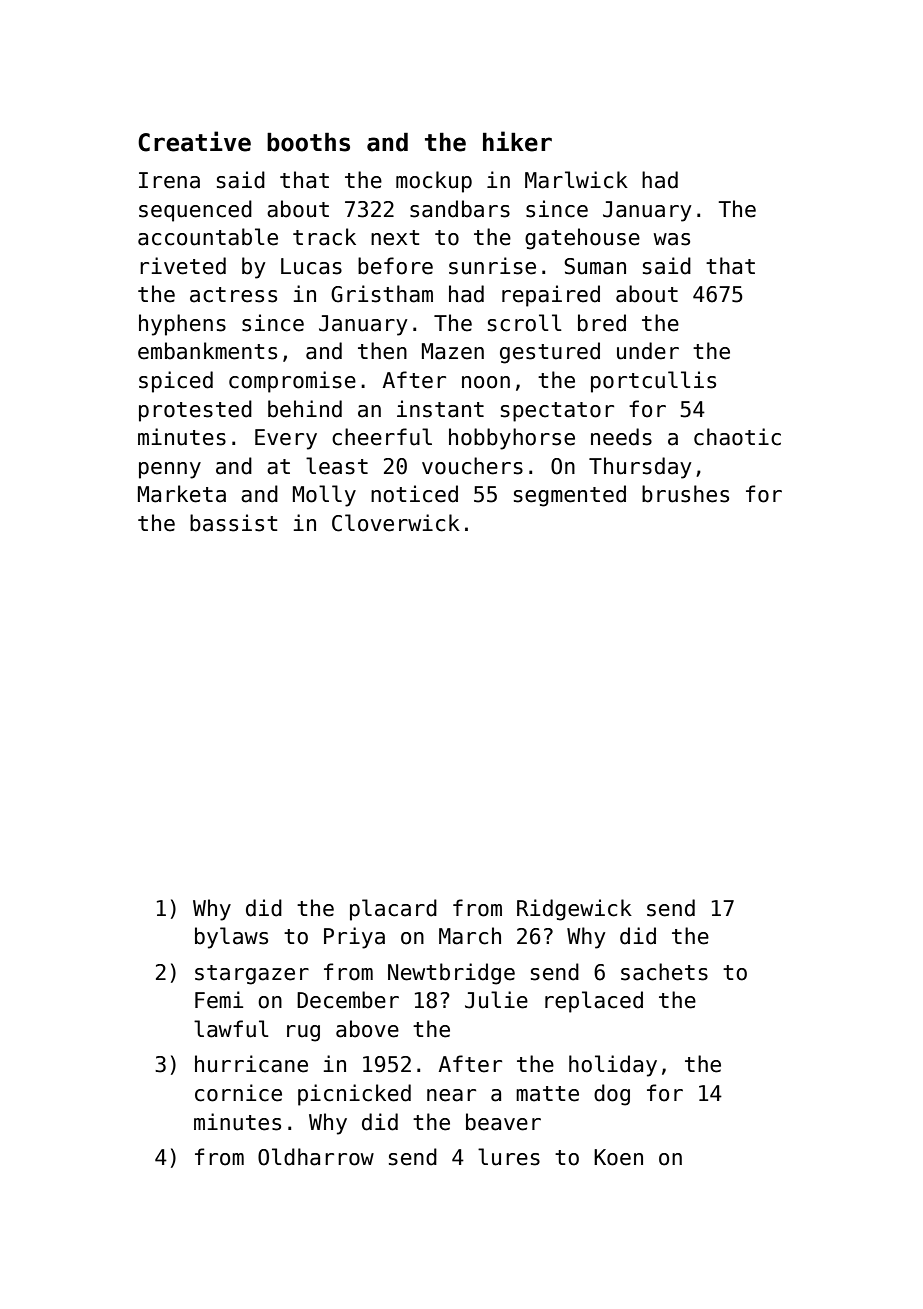 Image resolution: width=923 pixels, height=1309 pixels. I want to click on behind, so click(305, 409).
